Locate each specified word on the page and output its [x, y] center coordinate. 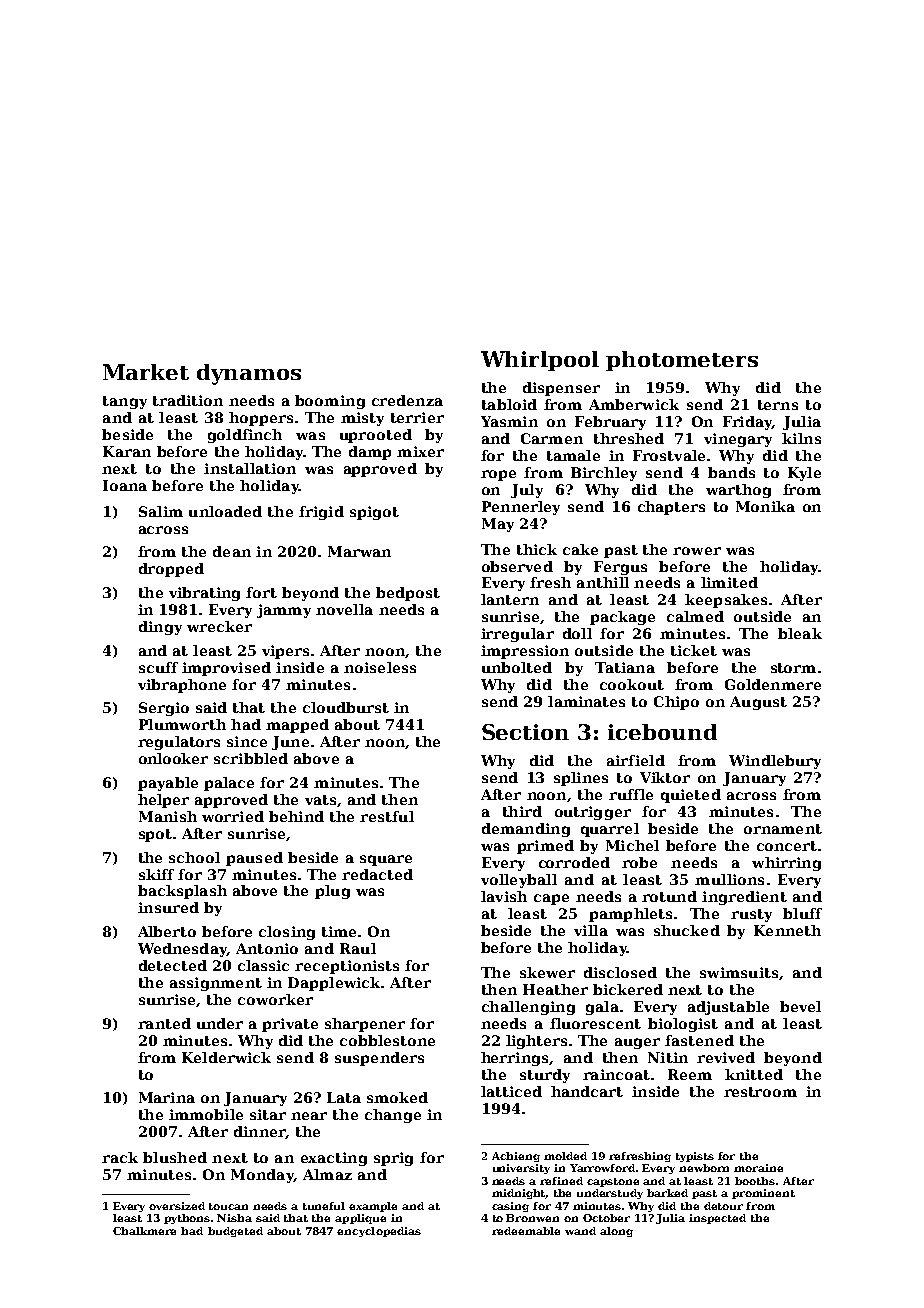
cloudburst [346, 707]
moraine [758, 1168]
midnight [519, 1194]
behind [296, 816]
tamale [573, 455]
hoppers [261, 419]
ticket [694, 650]
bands [731, 472]
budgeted [235, 1232]
